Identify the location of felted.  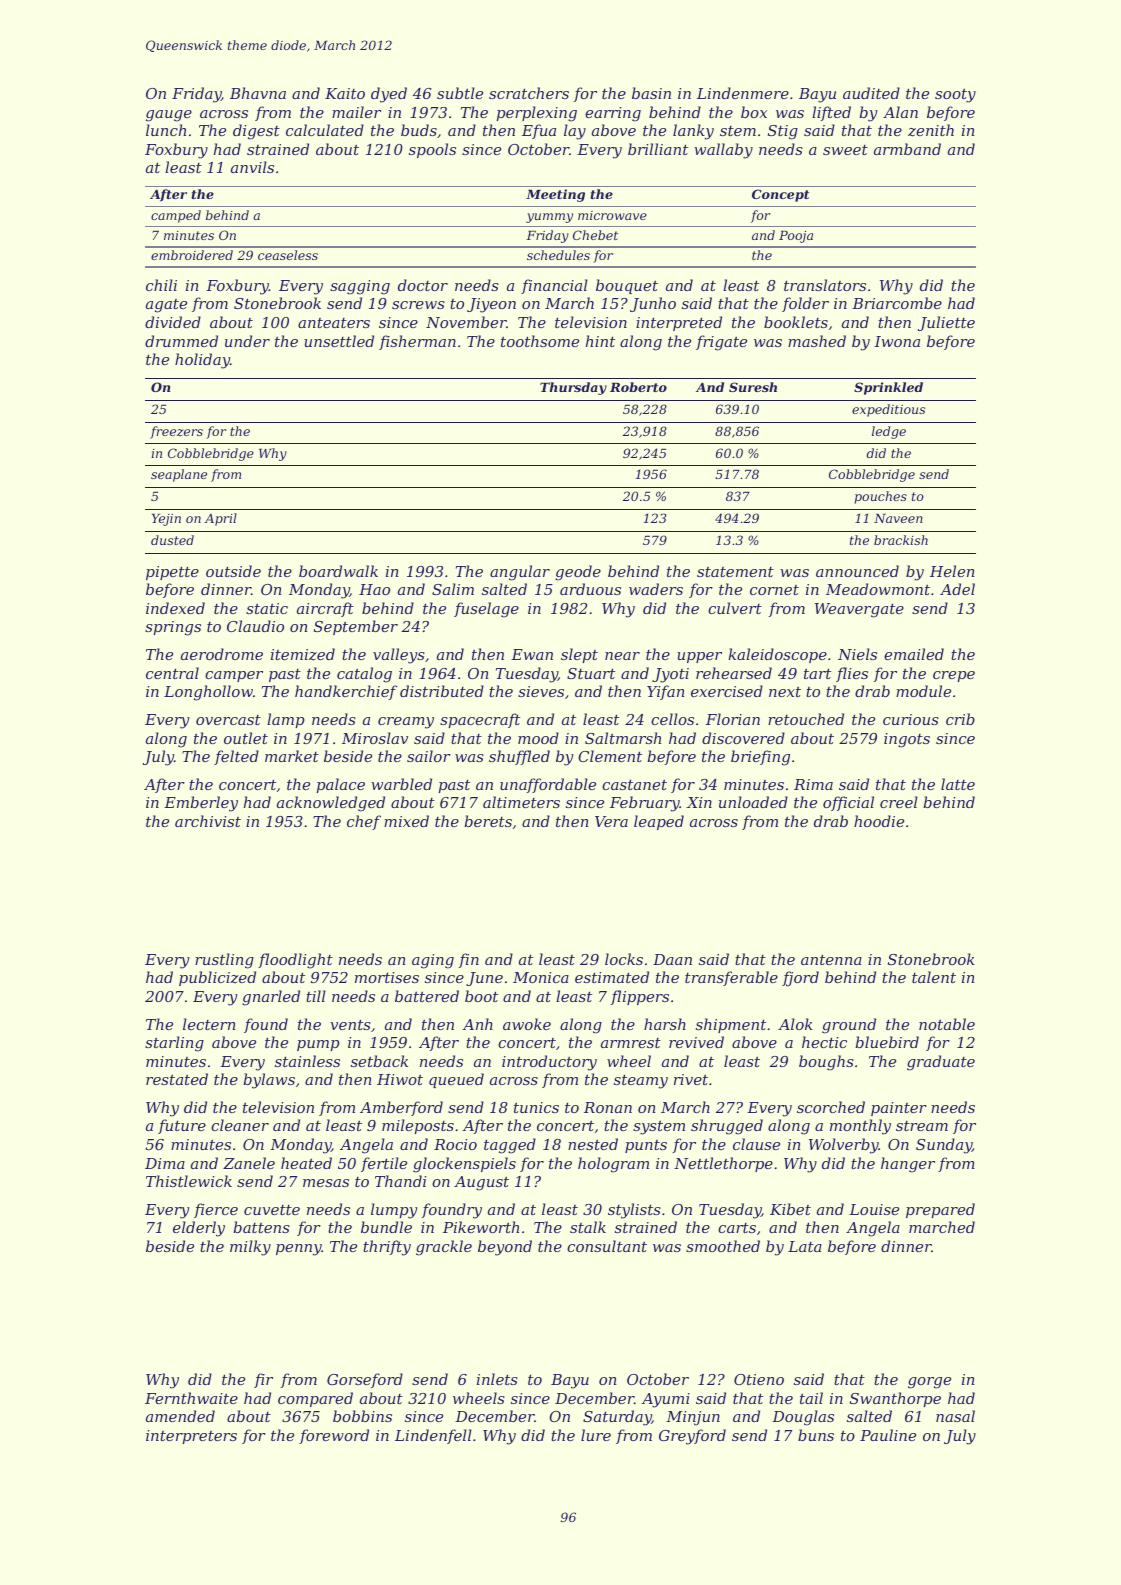
(236, 757).
